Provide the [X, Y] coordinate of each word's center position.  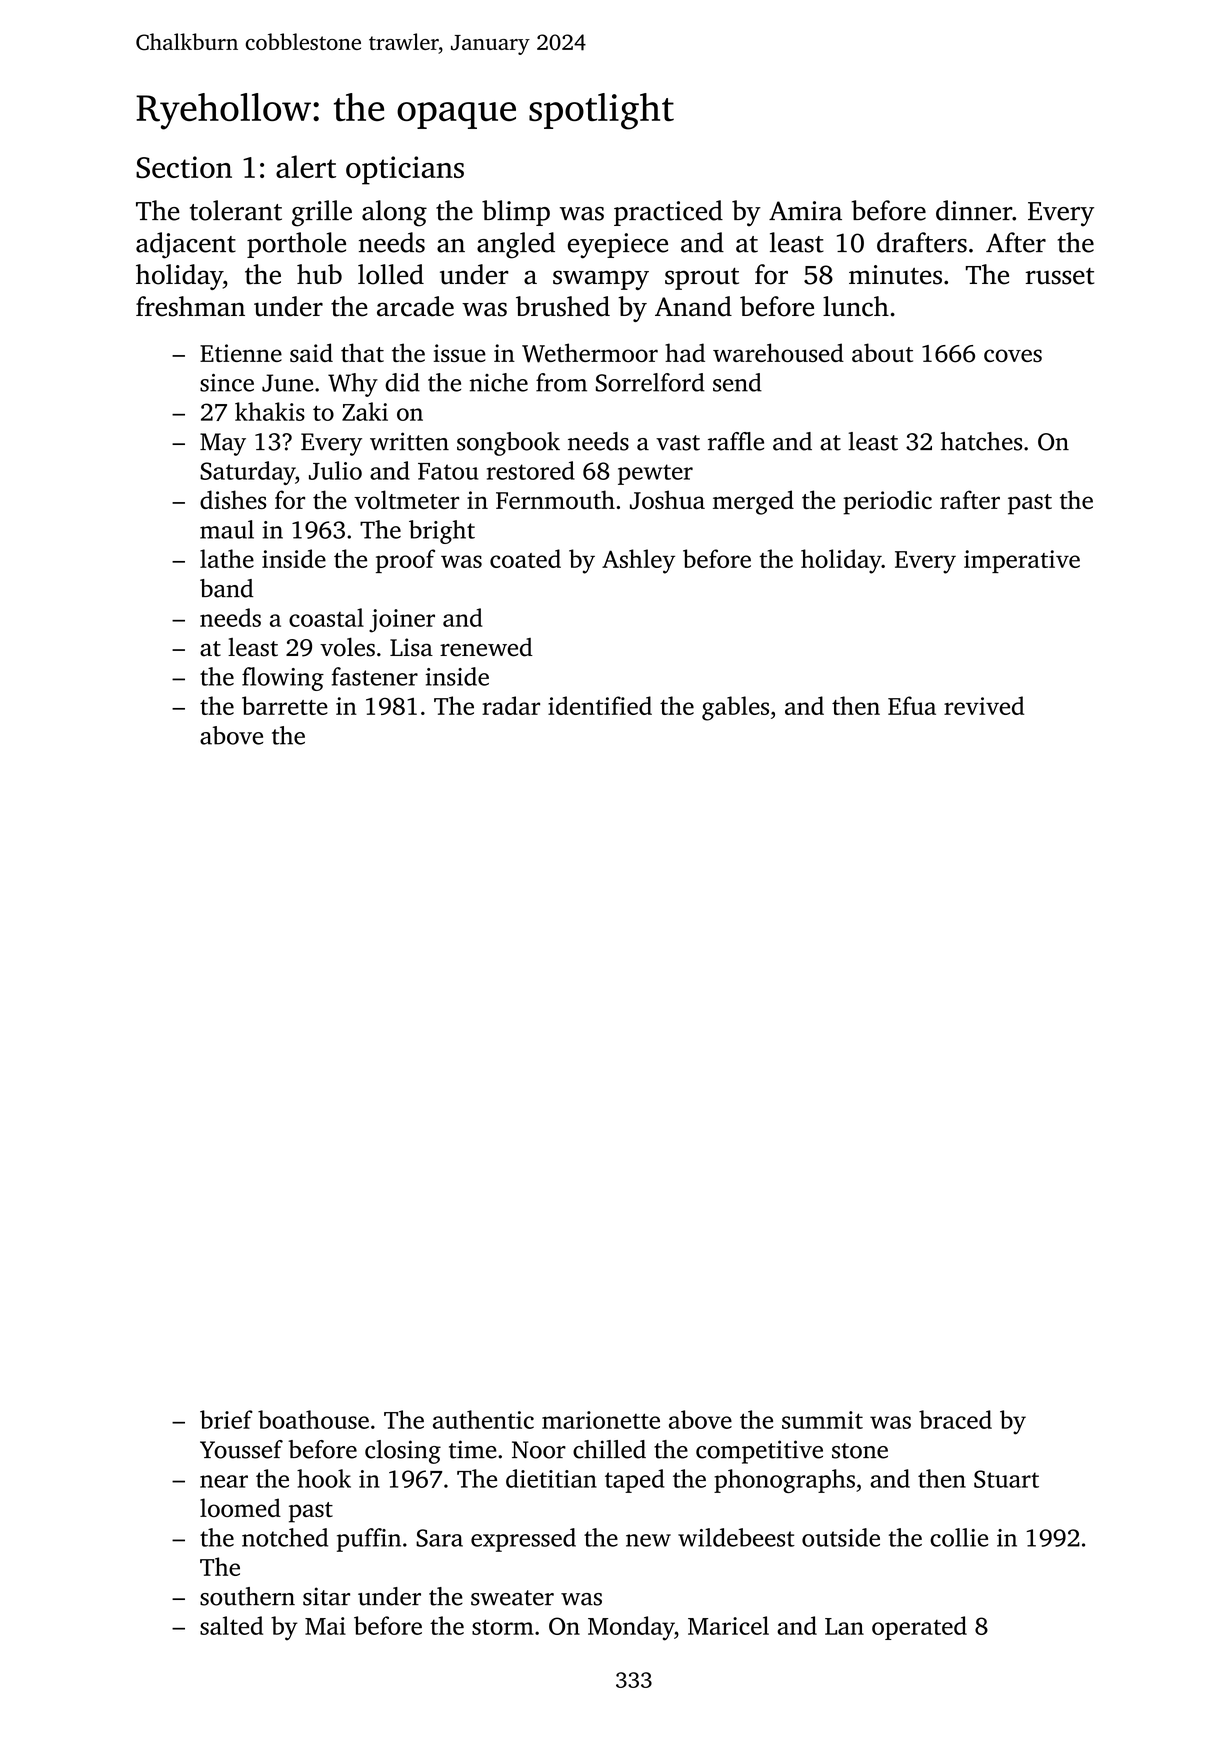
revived [984, 705]
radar [511, 705]
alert [306, 166]
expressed [523, 1540]
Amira [805, 211]
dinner [974, 210]
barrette [285, 705]
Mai [325, 1626]
